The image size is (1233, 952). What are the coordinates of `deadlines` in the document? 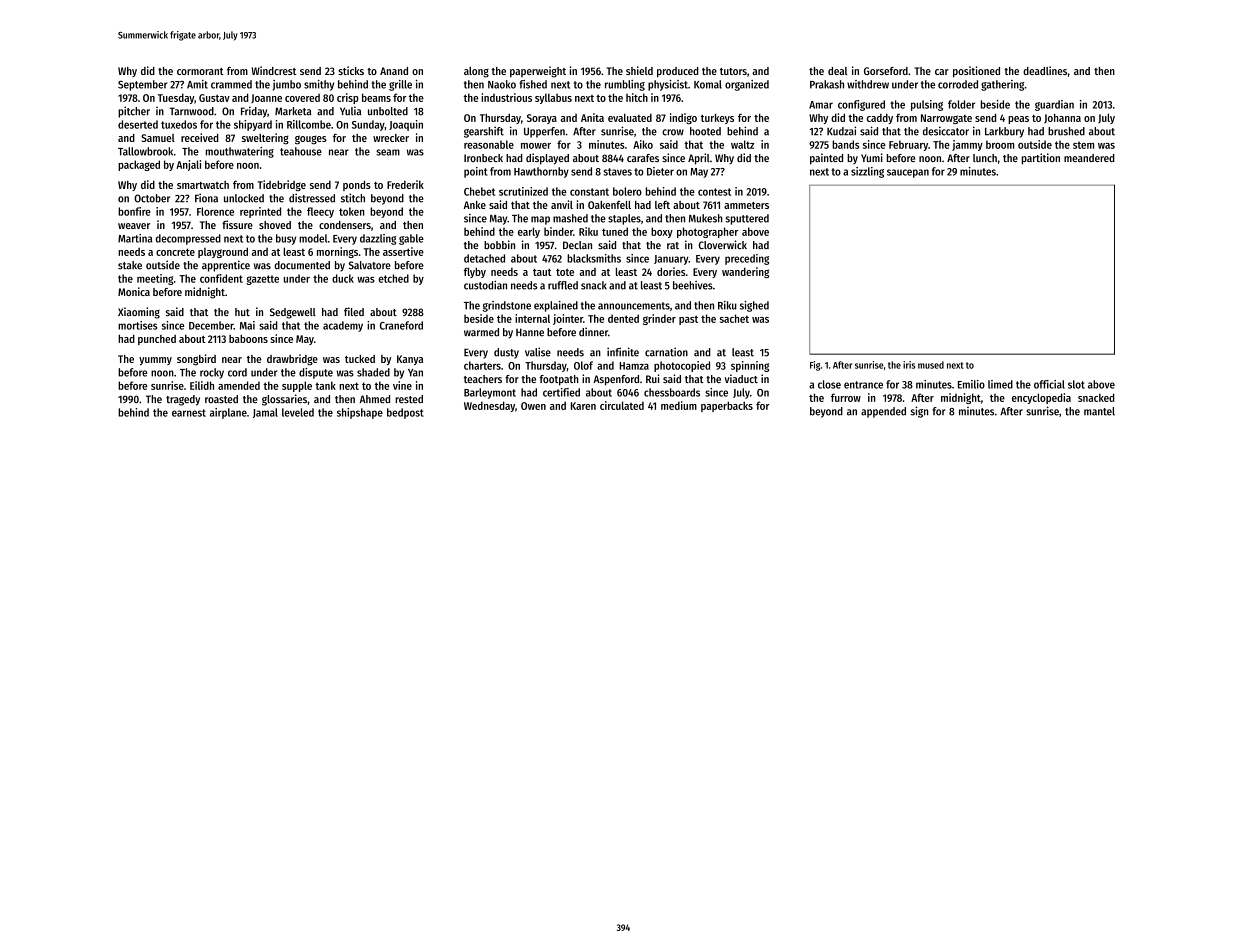 It's located at (1045, 70).
